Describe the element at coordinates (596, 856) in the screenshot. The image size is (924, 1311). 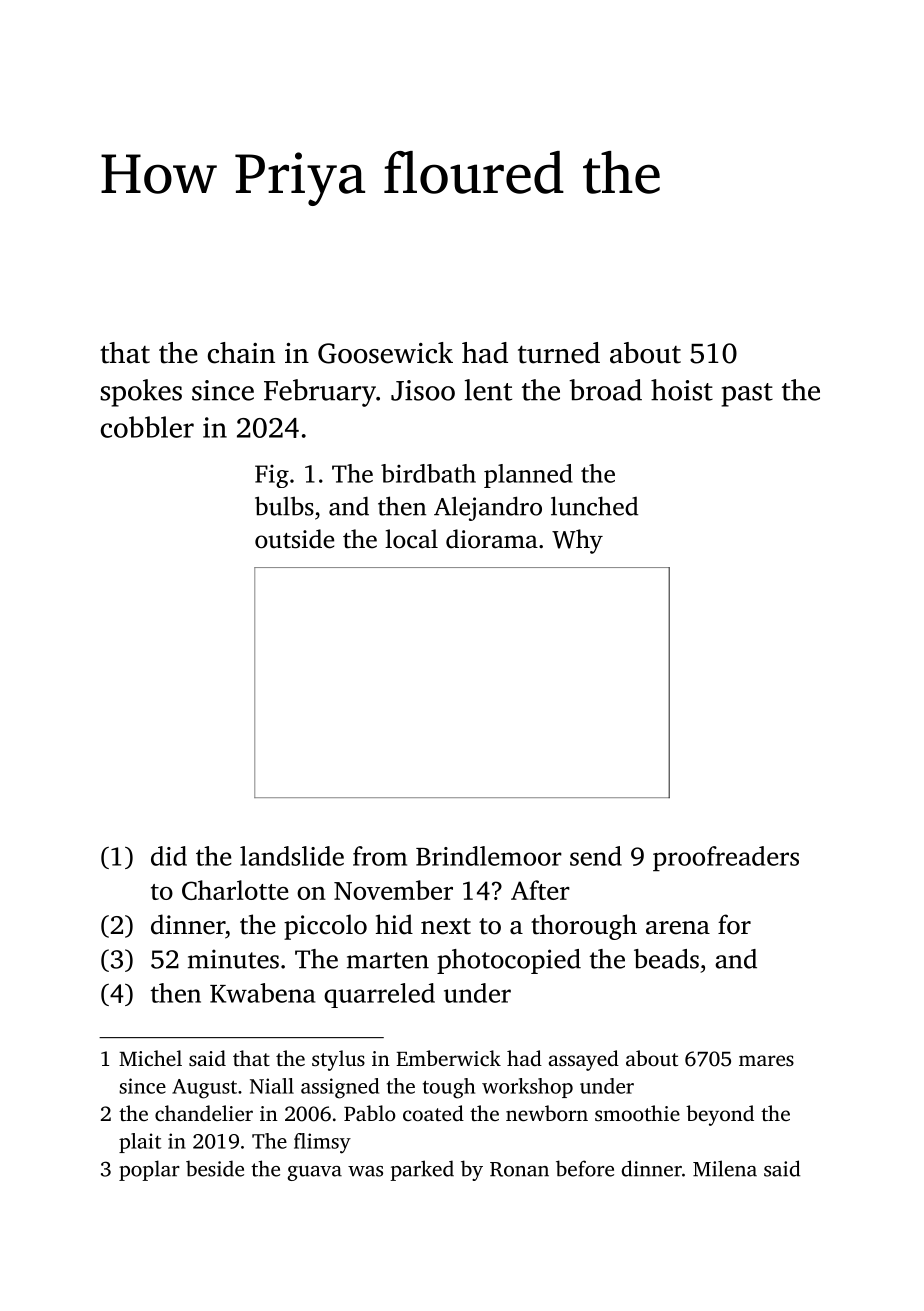
I see `send` at that location.
